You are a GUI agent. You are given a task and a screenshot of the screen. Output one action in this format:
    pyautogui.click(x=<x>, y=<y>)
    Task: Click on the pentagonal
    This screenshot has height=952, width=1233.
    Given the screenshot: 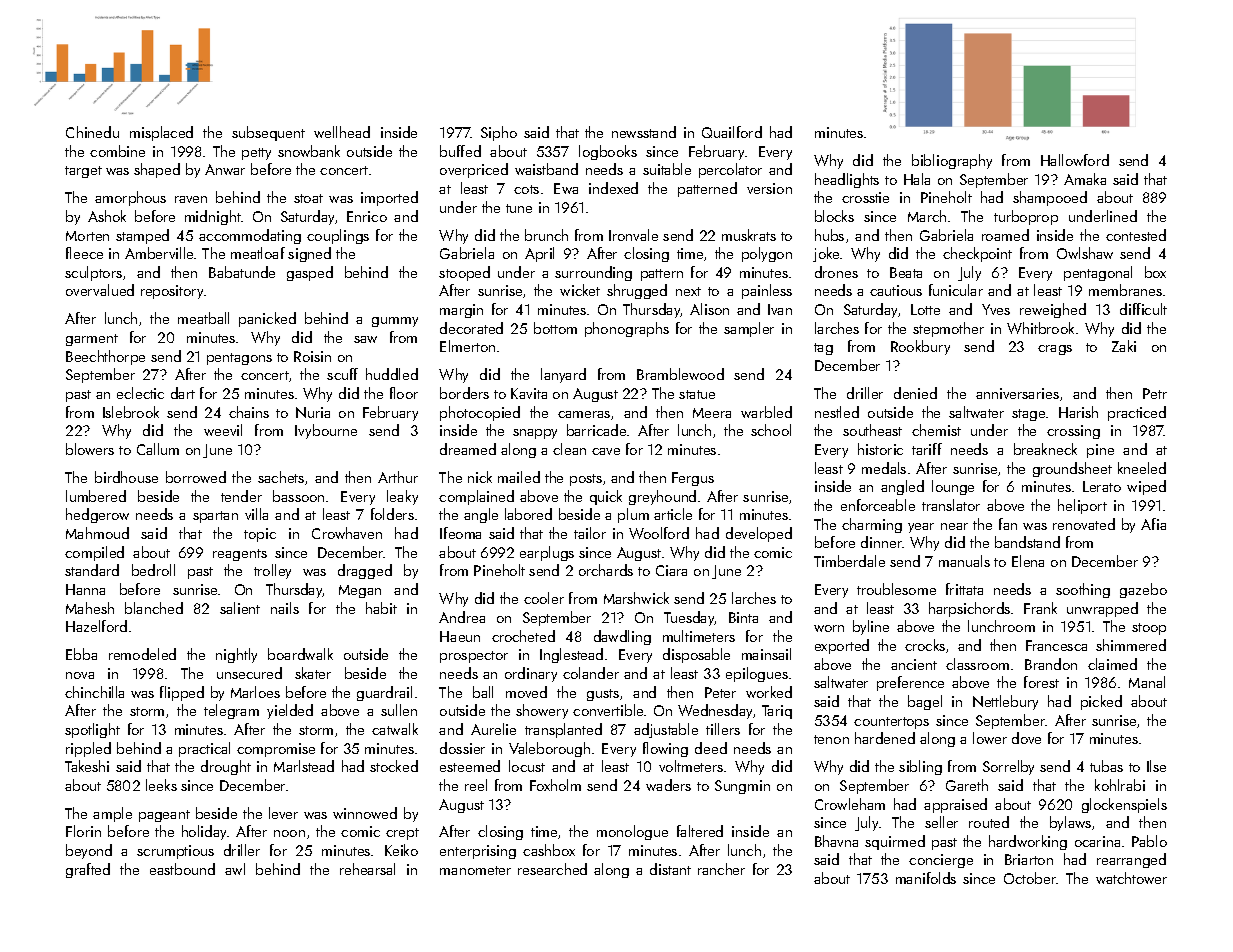 What is the action you would take?
    pyautogui.click(x=1098, y=273)
